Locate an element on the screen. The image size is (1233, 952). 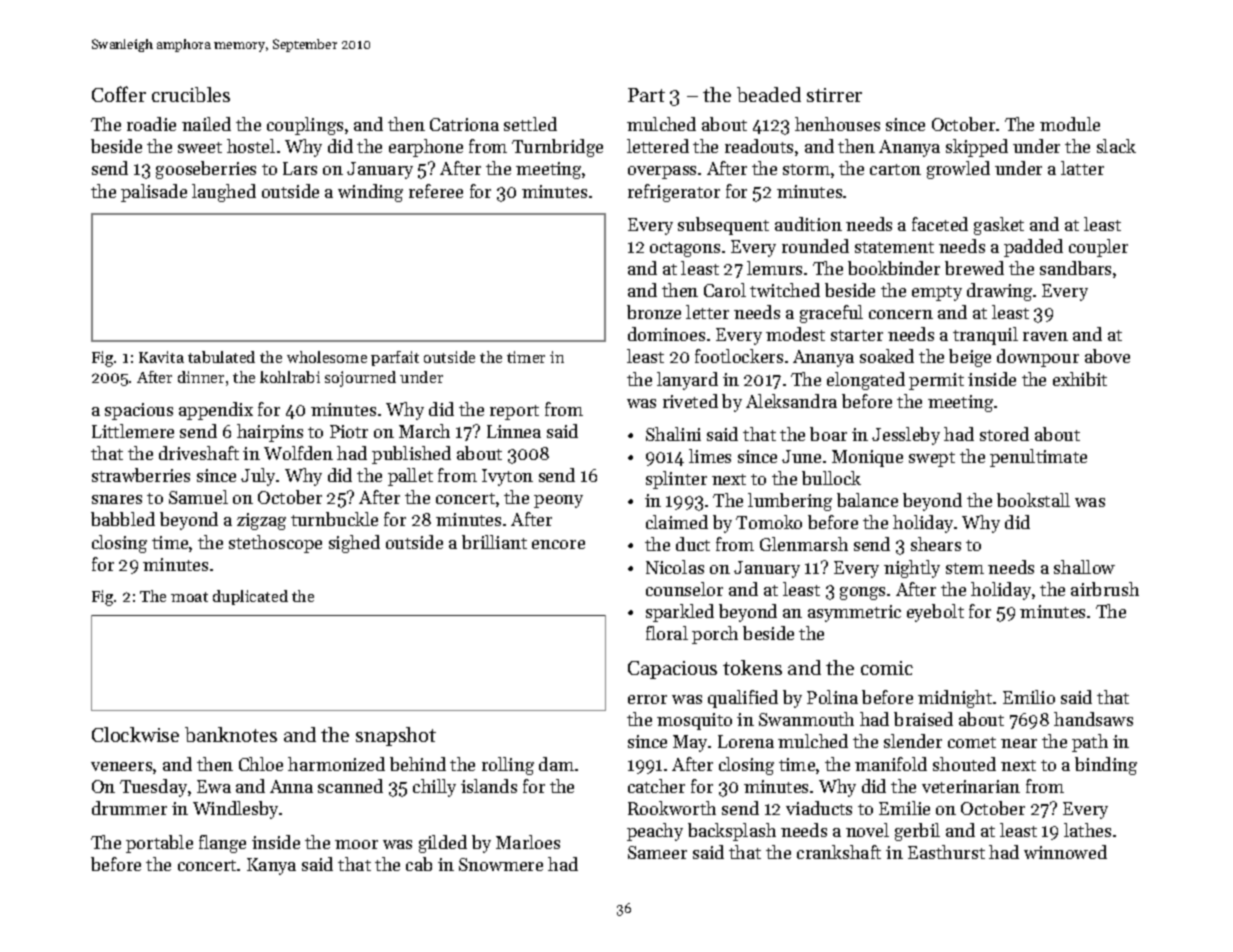
comic is located at coordinates (887, 668).
